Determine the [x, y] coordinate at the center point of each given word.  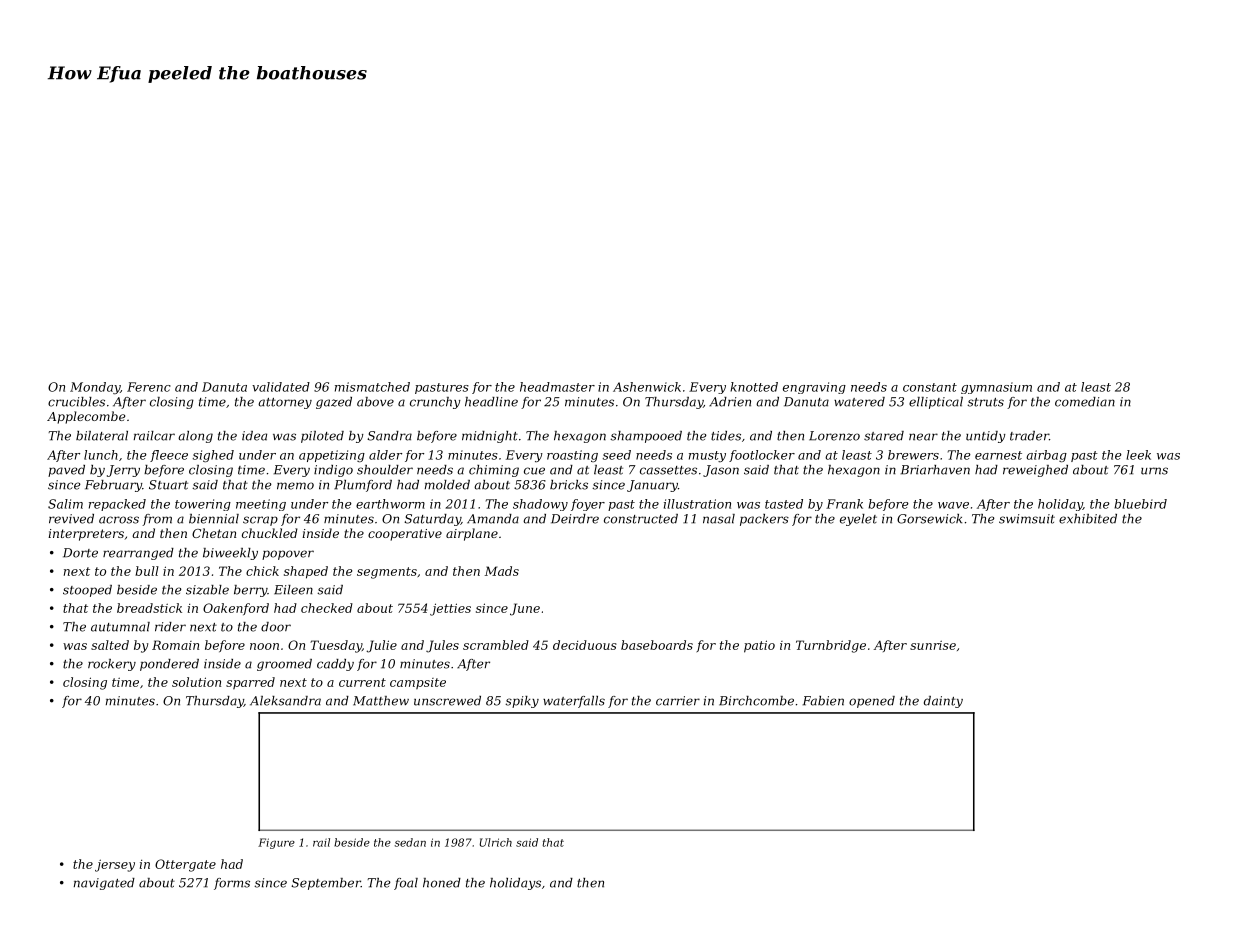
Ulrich [496, 842]
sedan [410, 842]
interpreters [86, 535]
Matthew [381, 701]
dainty [943, 702]
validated [281, 387]
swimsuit [1027, 519]
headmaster [557, 387]
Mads [502, 571]
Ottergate [185, 865]
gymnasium [996, 388]
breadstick [149, 608]
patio [759, 646]
